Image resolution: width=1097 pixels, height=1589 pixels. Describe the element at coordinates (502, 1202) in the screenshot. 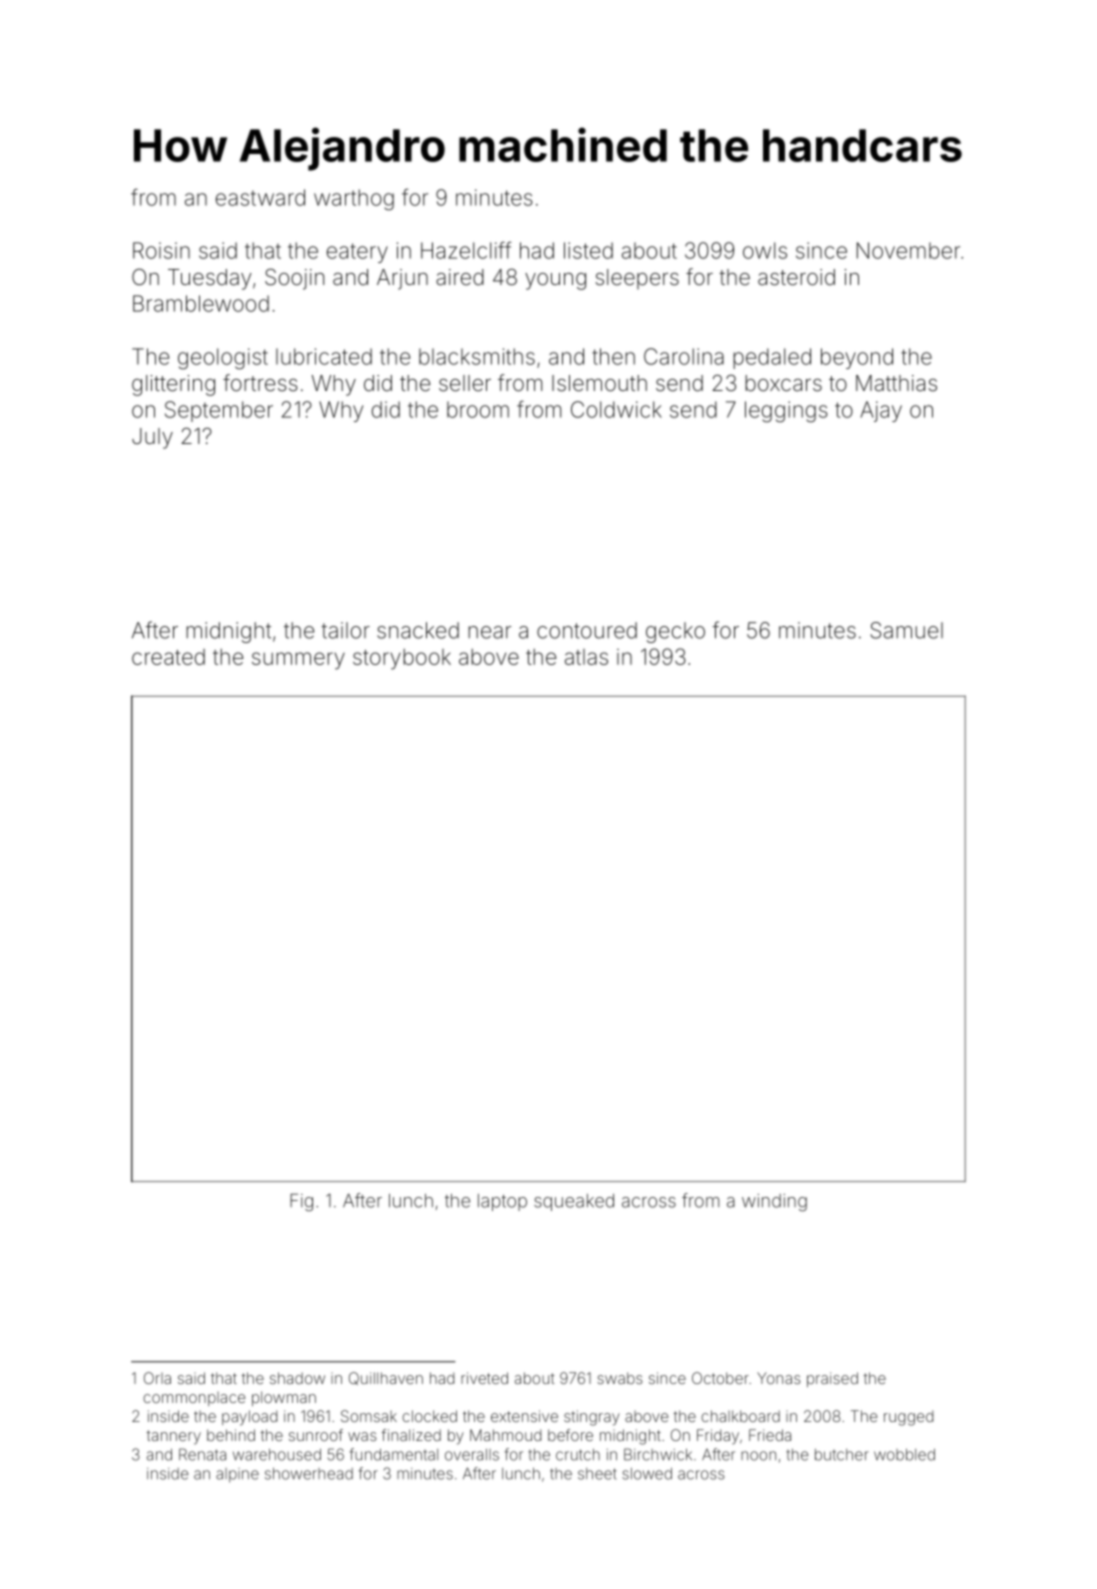

I see `laptop` at that location.
